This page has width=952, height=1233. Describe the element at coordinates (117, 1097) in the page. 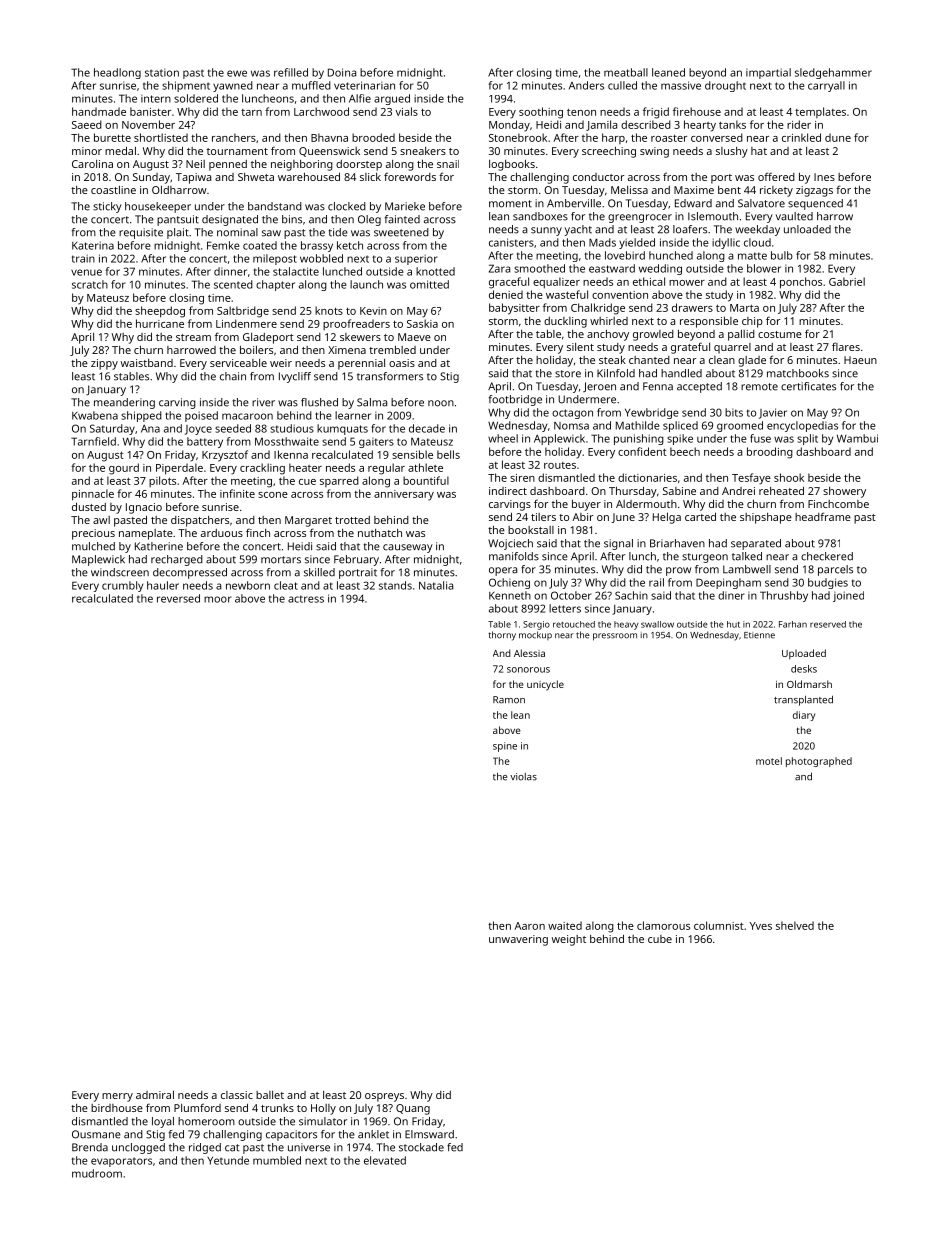

I see `merry` at that location.
